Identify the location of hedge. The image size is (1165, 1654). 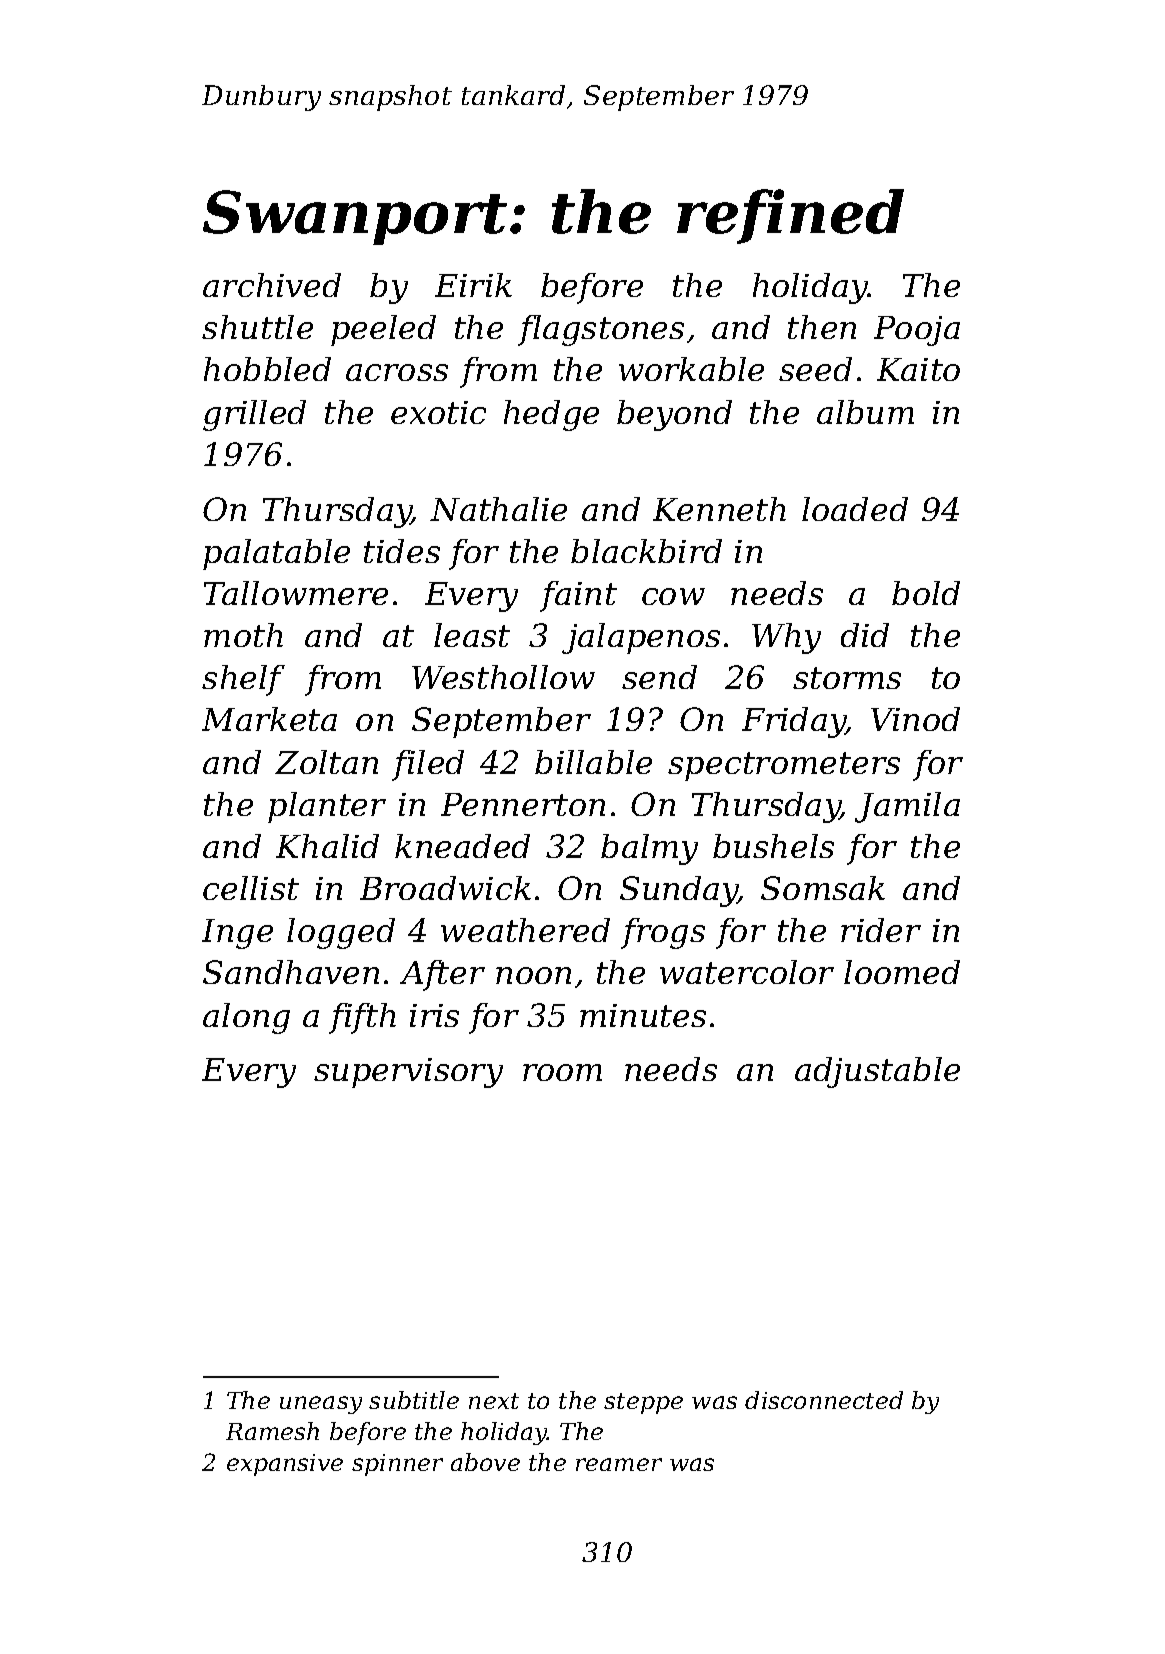
(551, 415).
